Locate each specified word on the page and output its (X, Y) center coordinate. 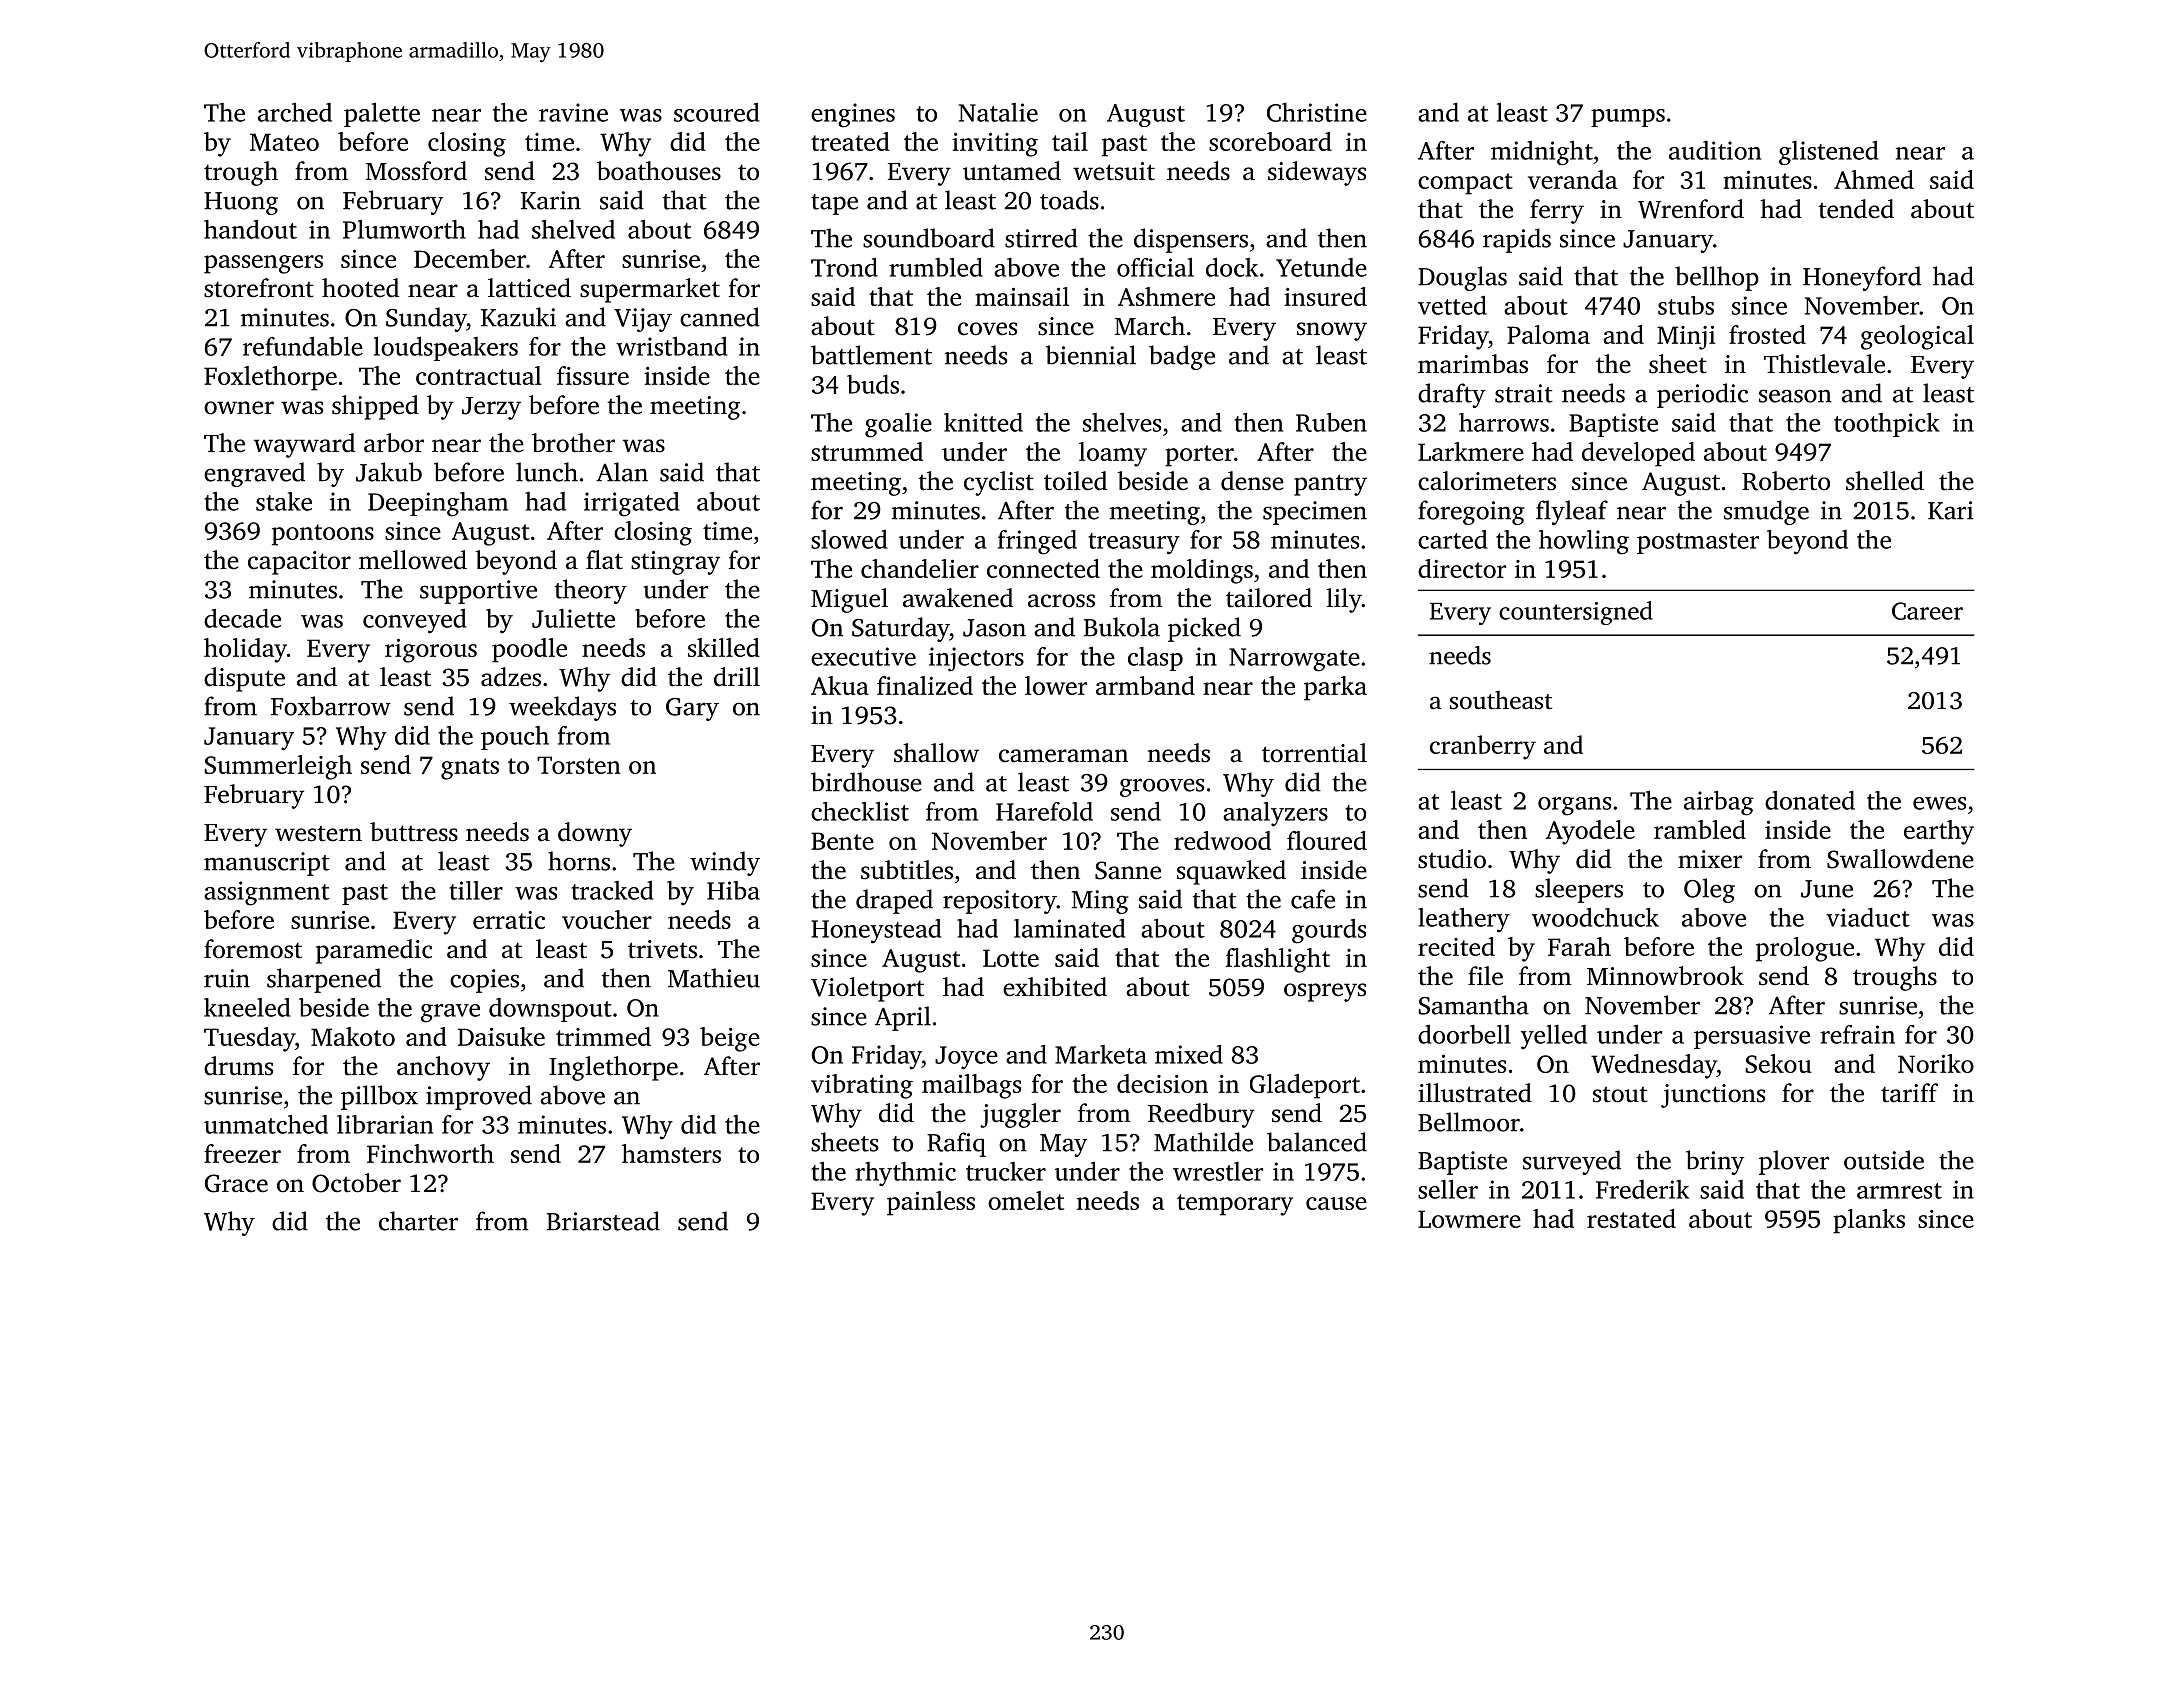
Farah (1579, 946)
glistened (1828, 153)
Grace (236, 1183)
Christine (1317, 112)
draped (894, 901)
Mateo (284, 142)
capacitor (299, 563)
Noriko (1936, 1063)
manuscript (267, 864)
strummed (867, 451)
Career (1927, 611)
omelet (1026, 1200)
